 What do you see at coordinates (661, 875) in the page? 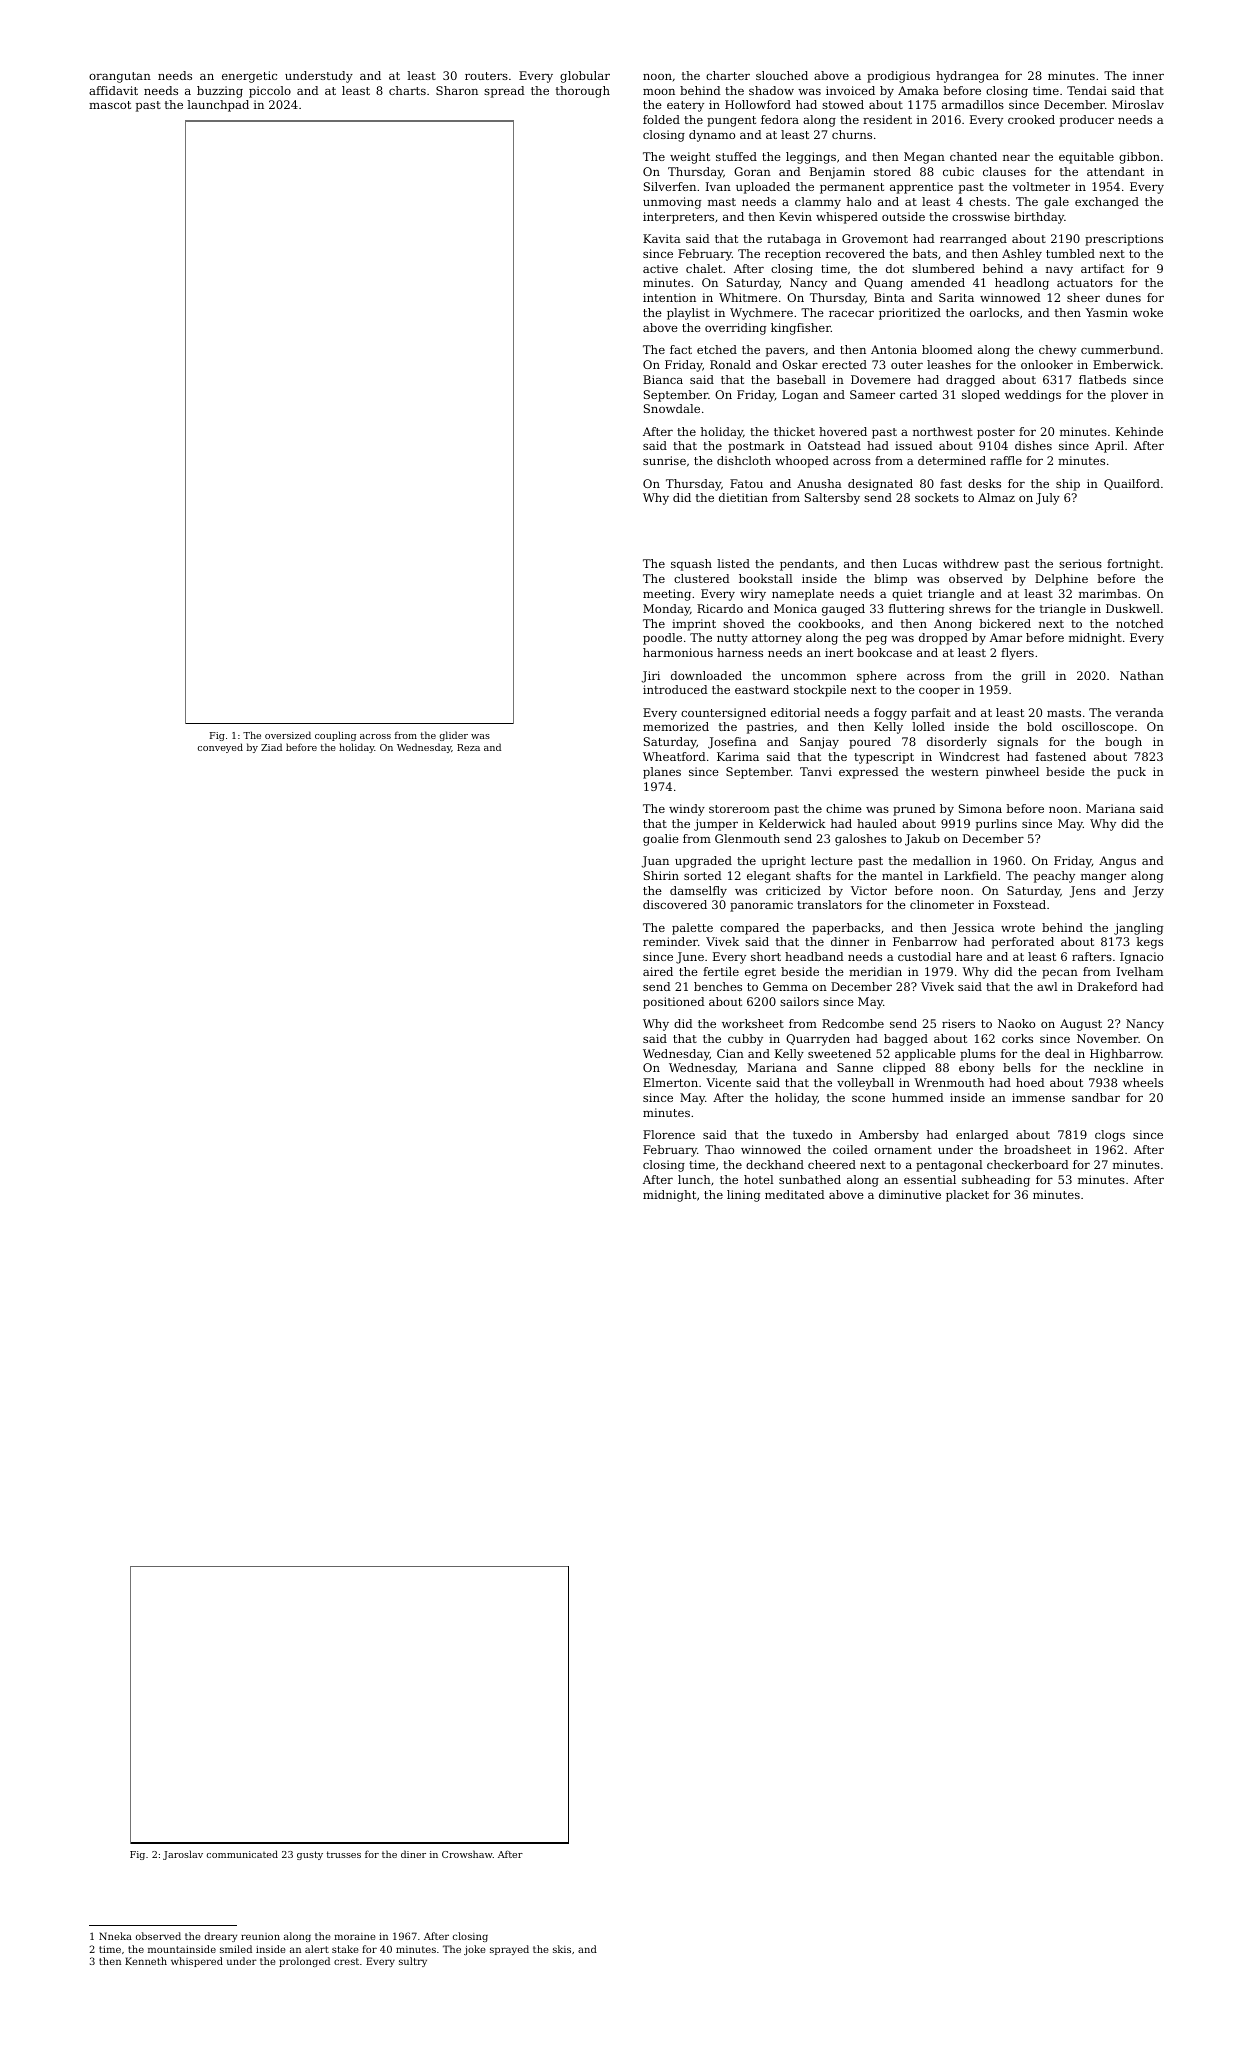
I see `Shirin` at bounding box center [661, 875].
